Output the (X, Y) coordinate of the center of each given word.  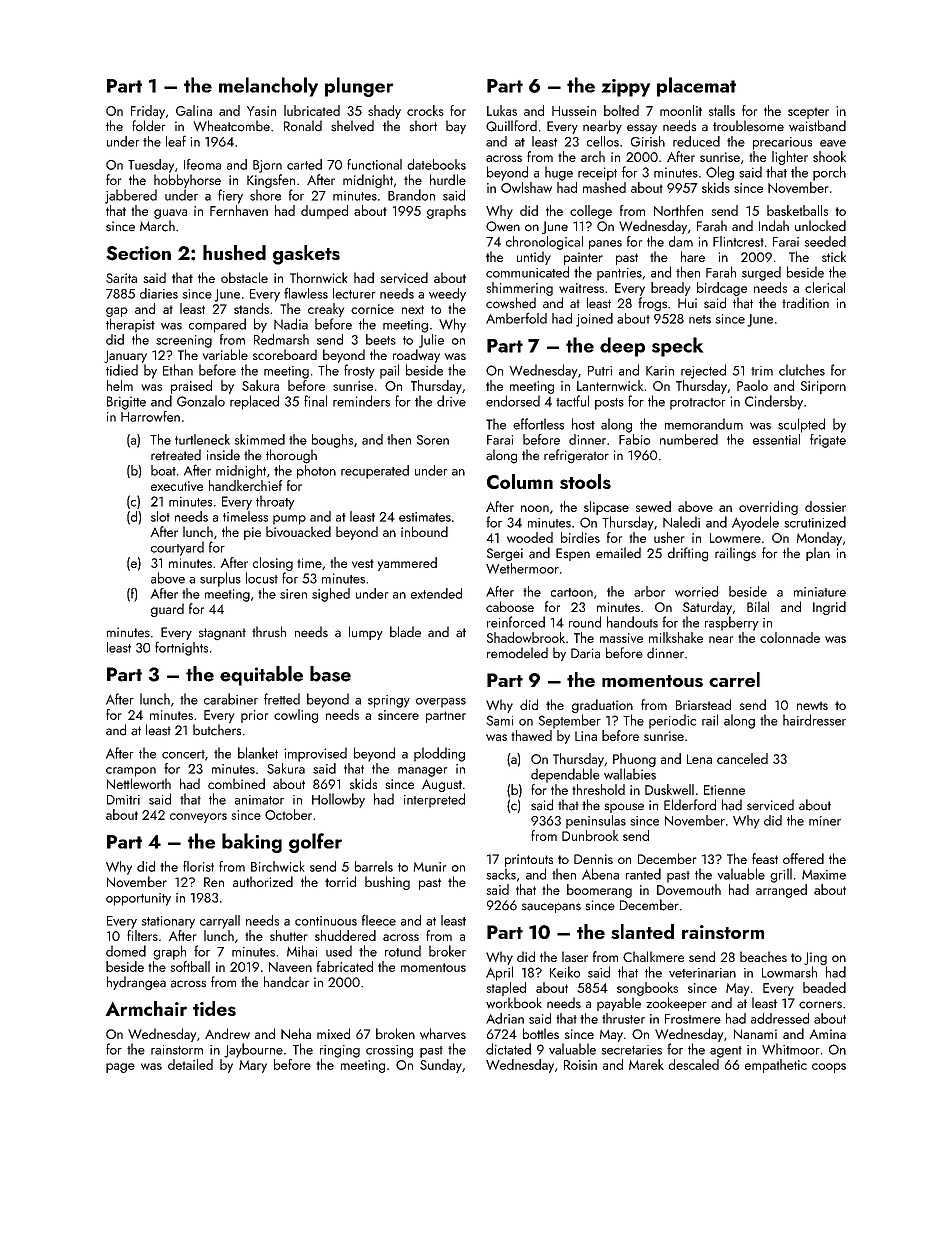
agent (726, 1052)
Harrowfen (150, 416)
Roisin (580, 1065)
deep (622, 347)
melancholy (268, 87)
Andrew (227, 1033)
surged (761, 273)
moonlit (681, 110)
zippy (626, 88)
